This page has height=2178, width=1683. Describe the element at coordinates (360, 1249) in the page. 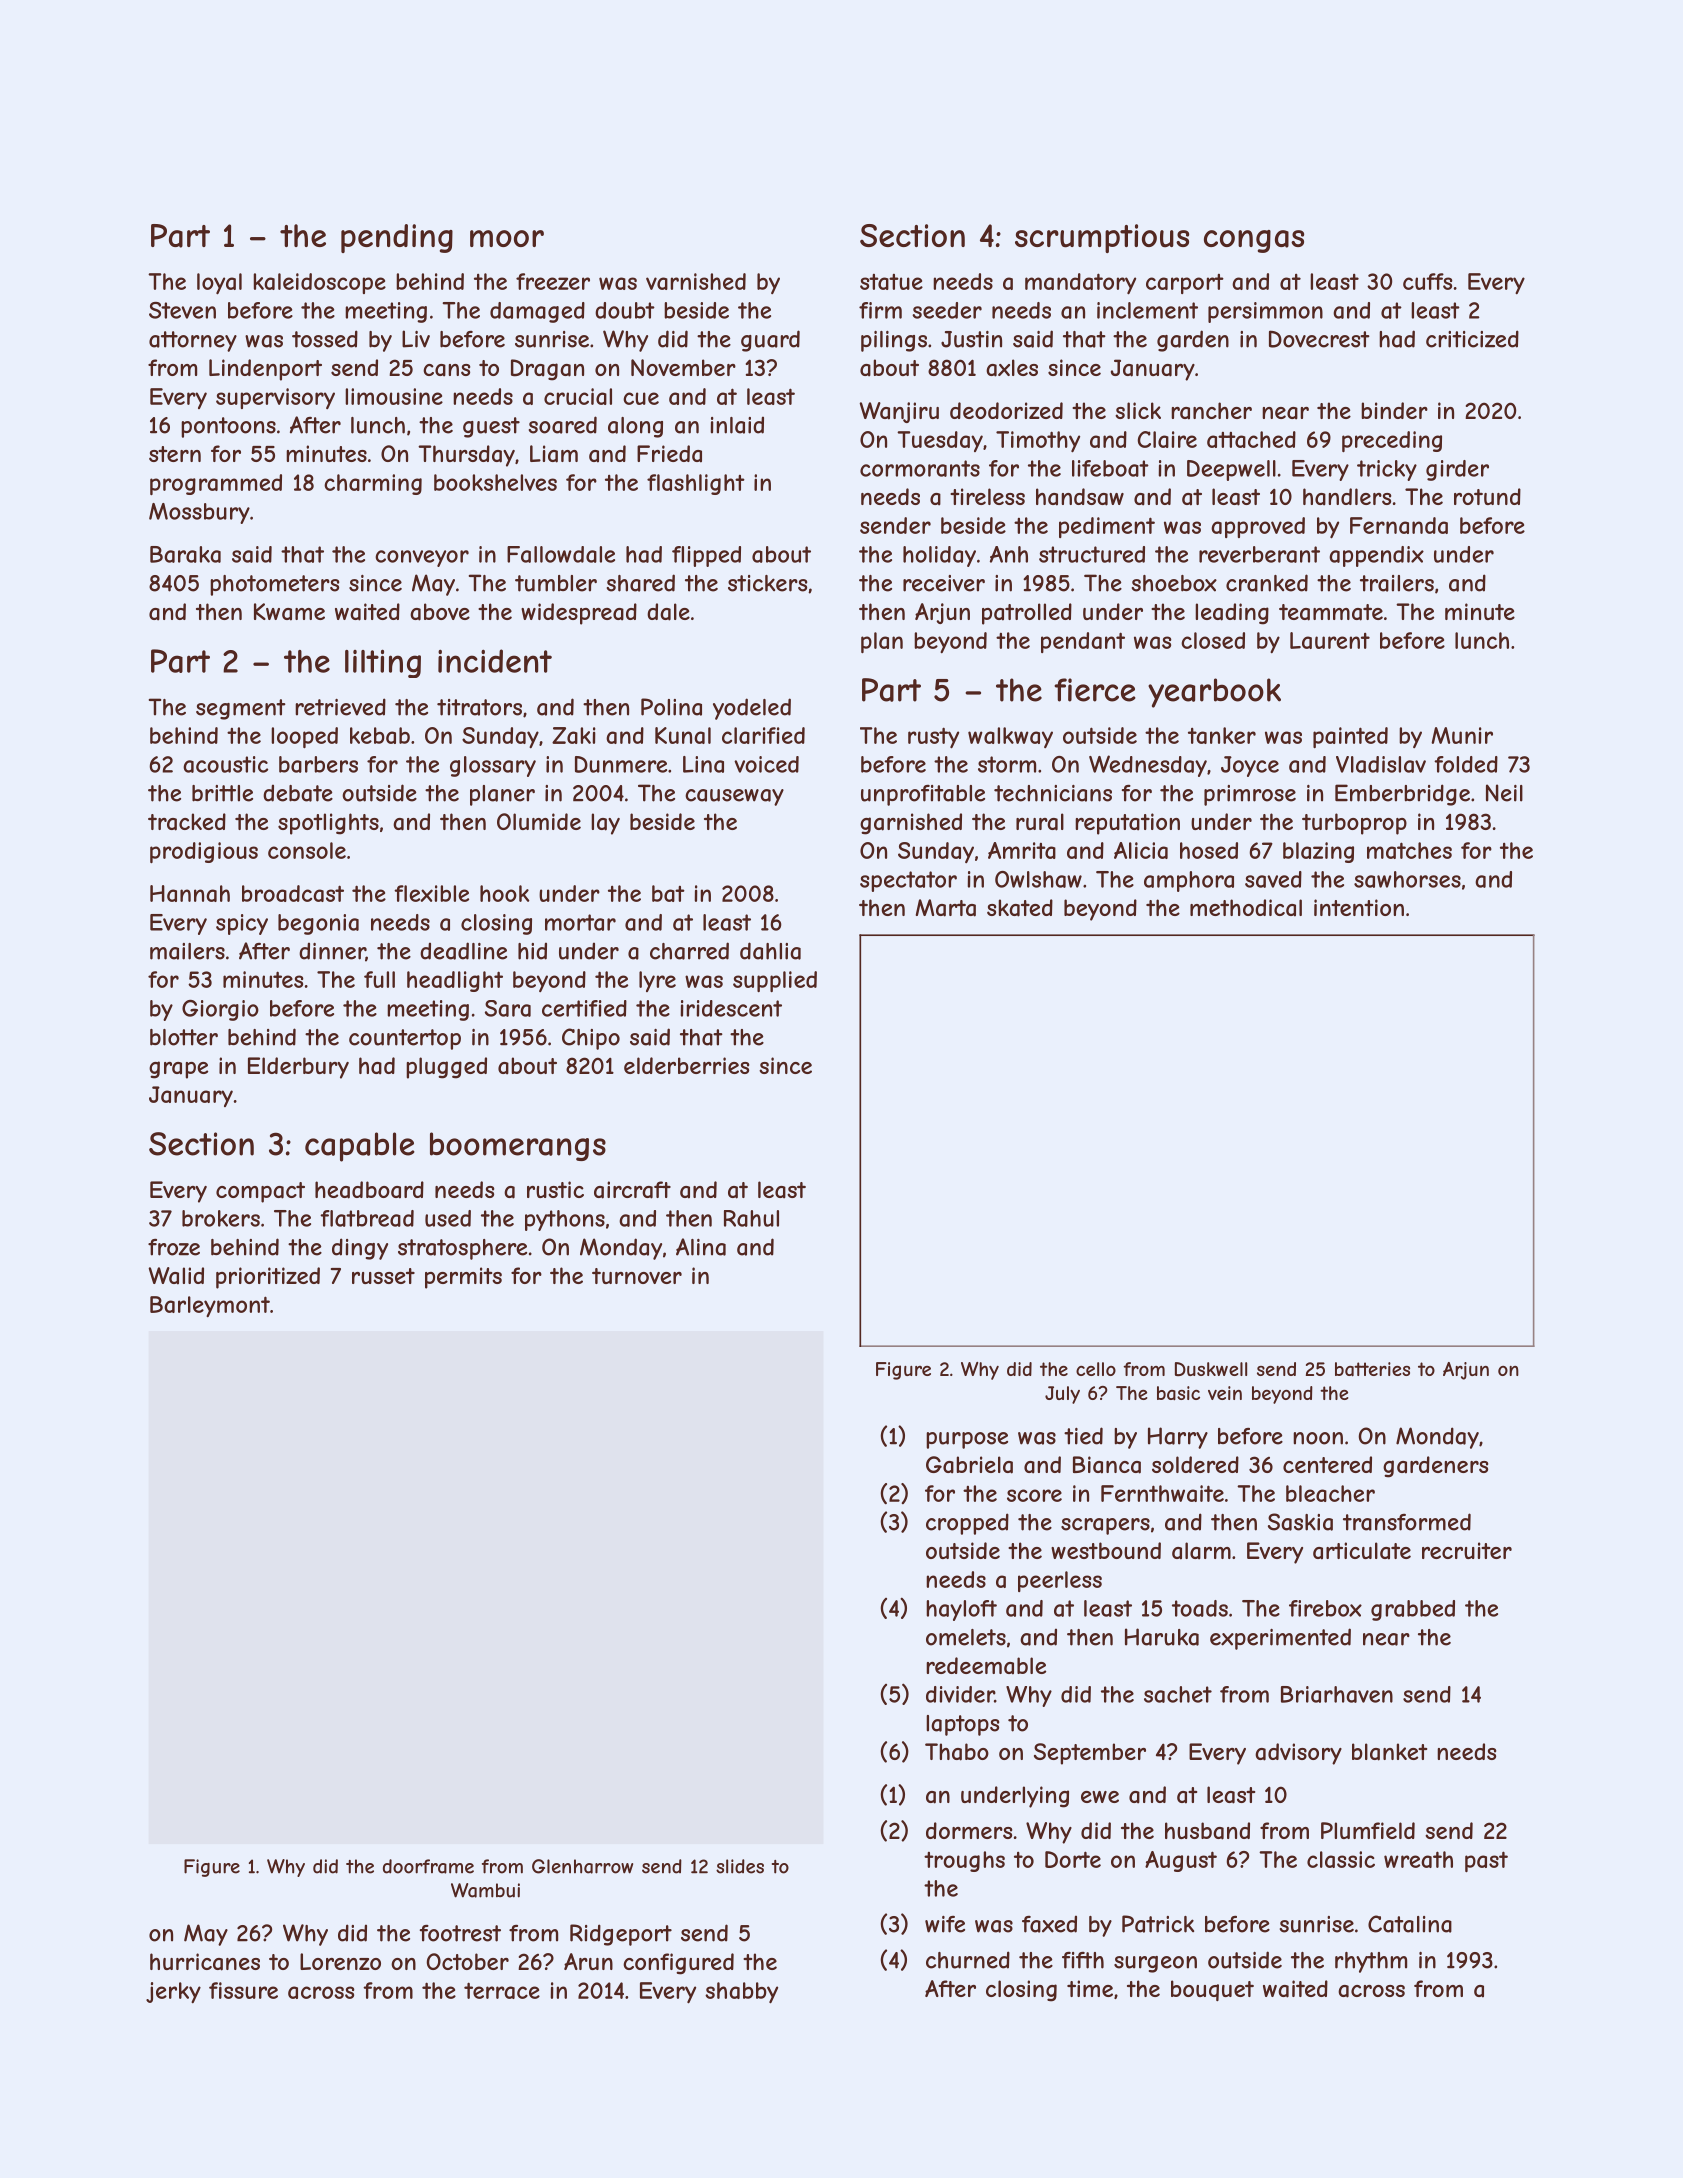

I see `dingy` at that location.
